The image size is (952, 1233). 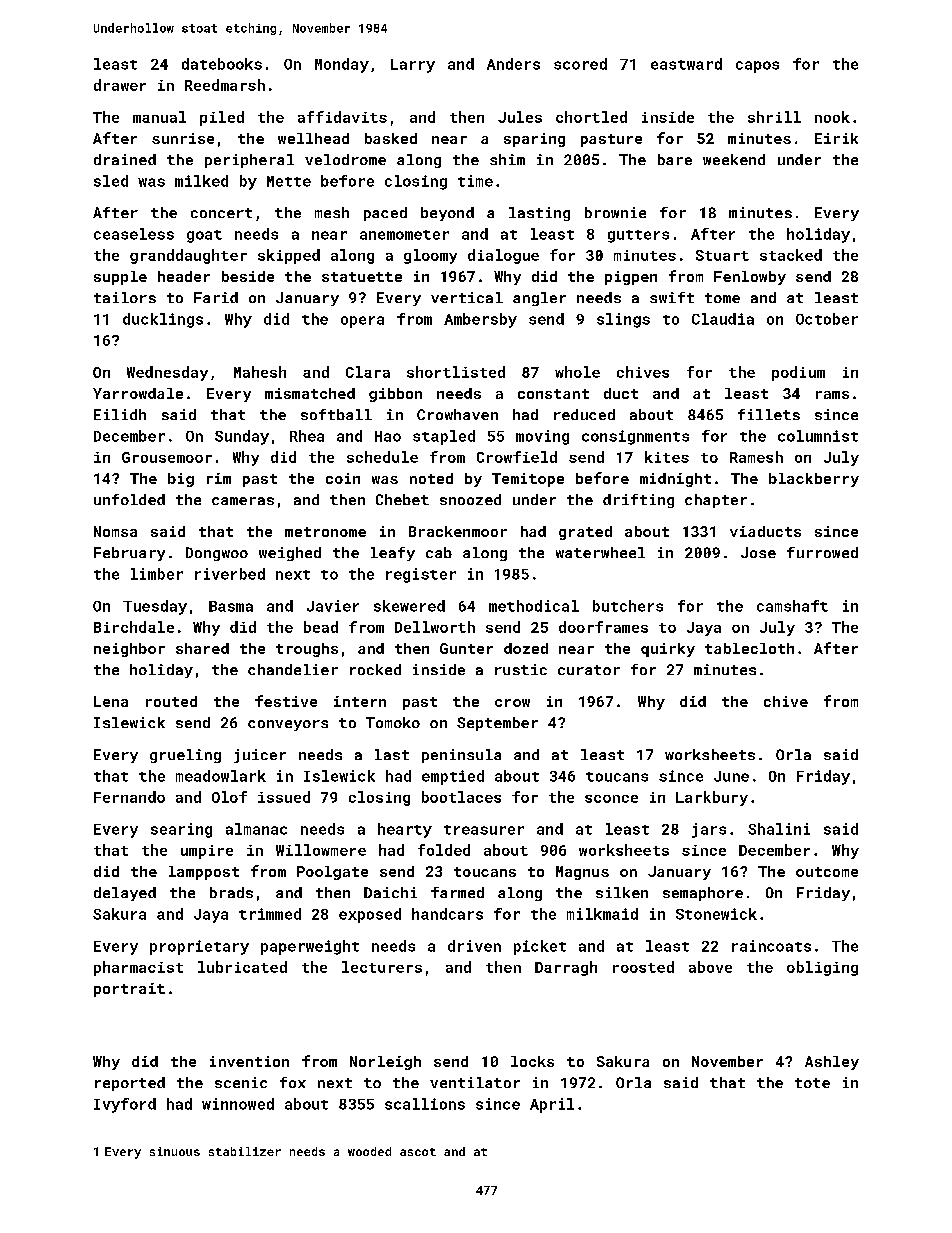 I want to click on ducklings, so click(x=163, y=320).
